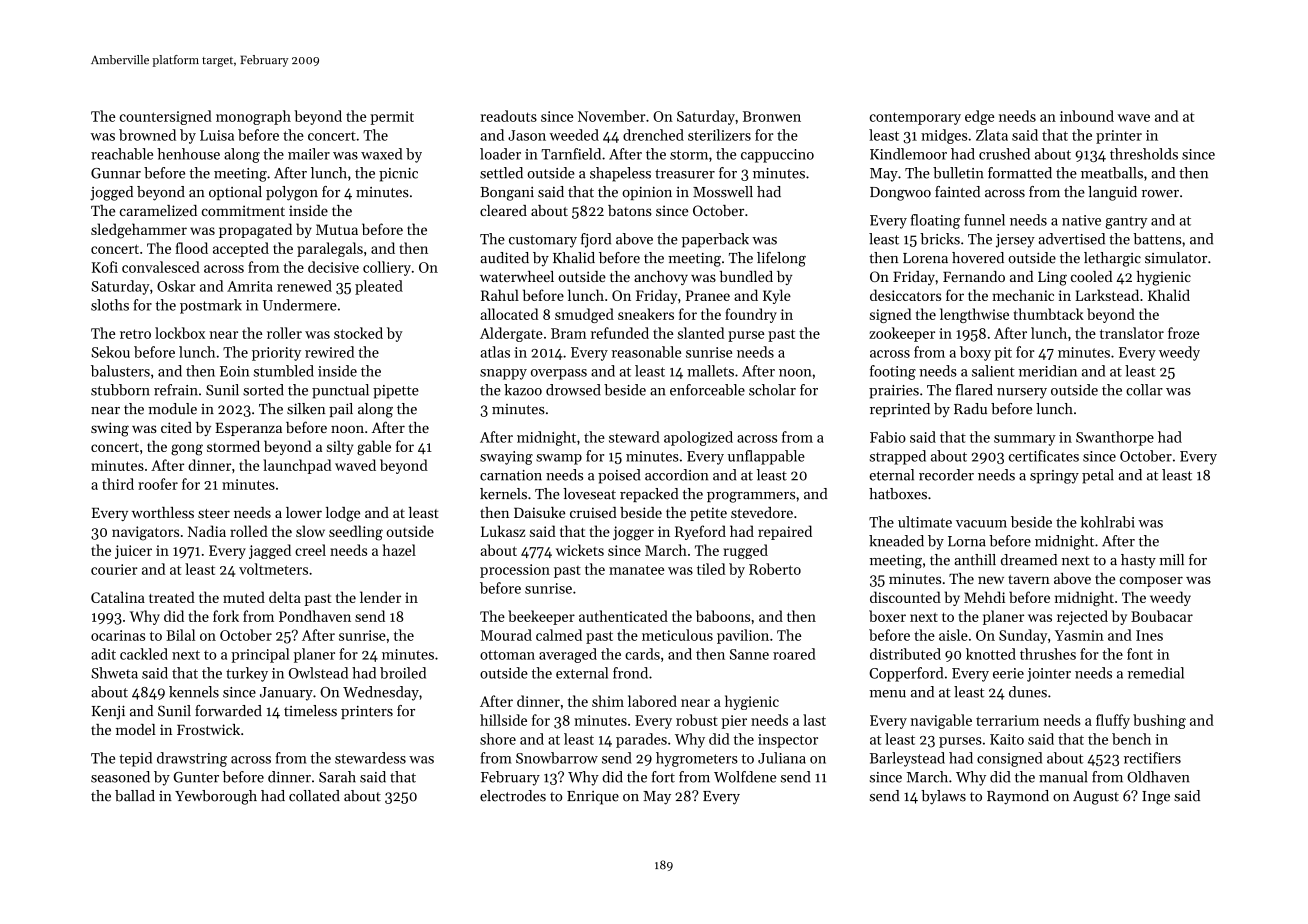  I want to click on polygon, so click(292, 193).
